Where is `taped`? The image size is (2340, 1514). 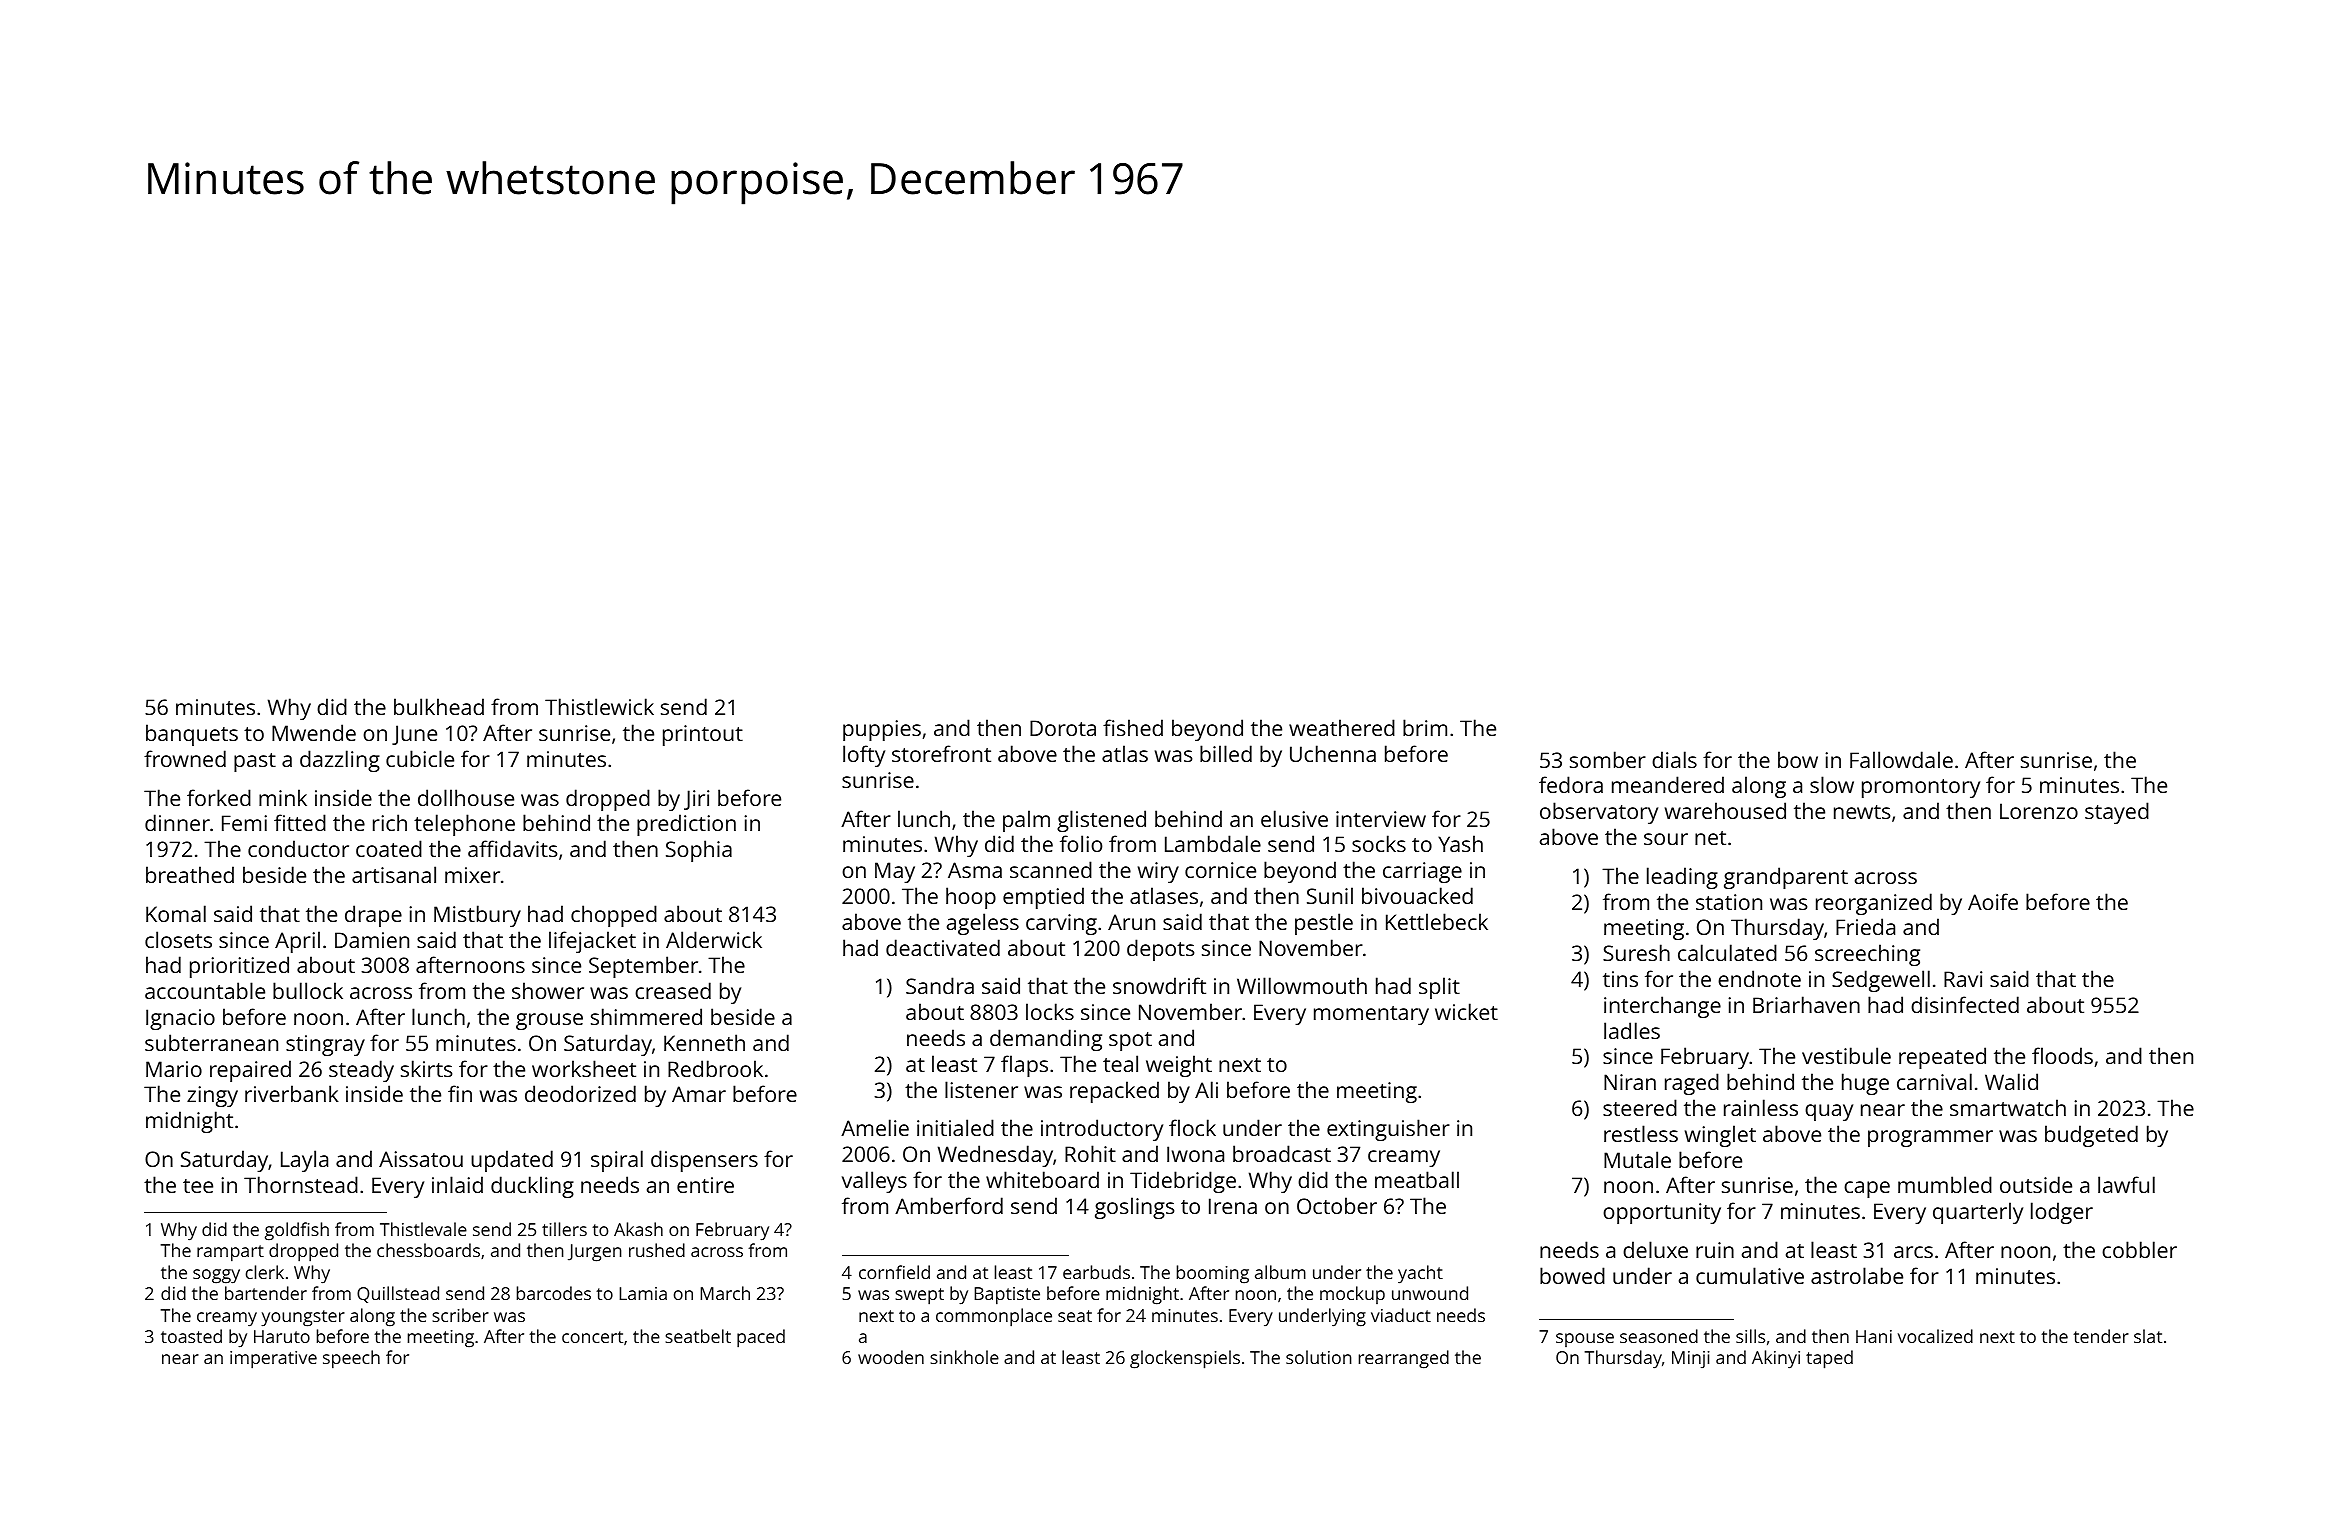 taped is located at coordinates (1829, 1359).
